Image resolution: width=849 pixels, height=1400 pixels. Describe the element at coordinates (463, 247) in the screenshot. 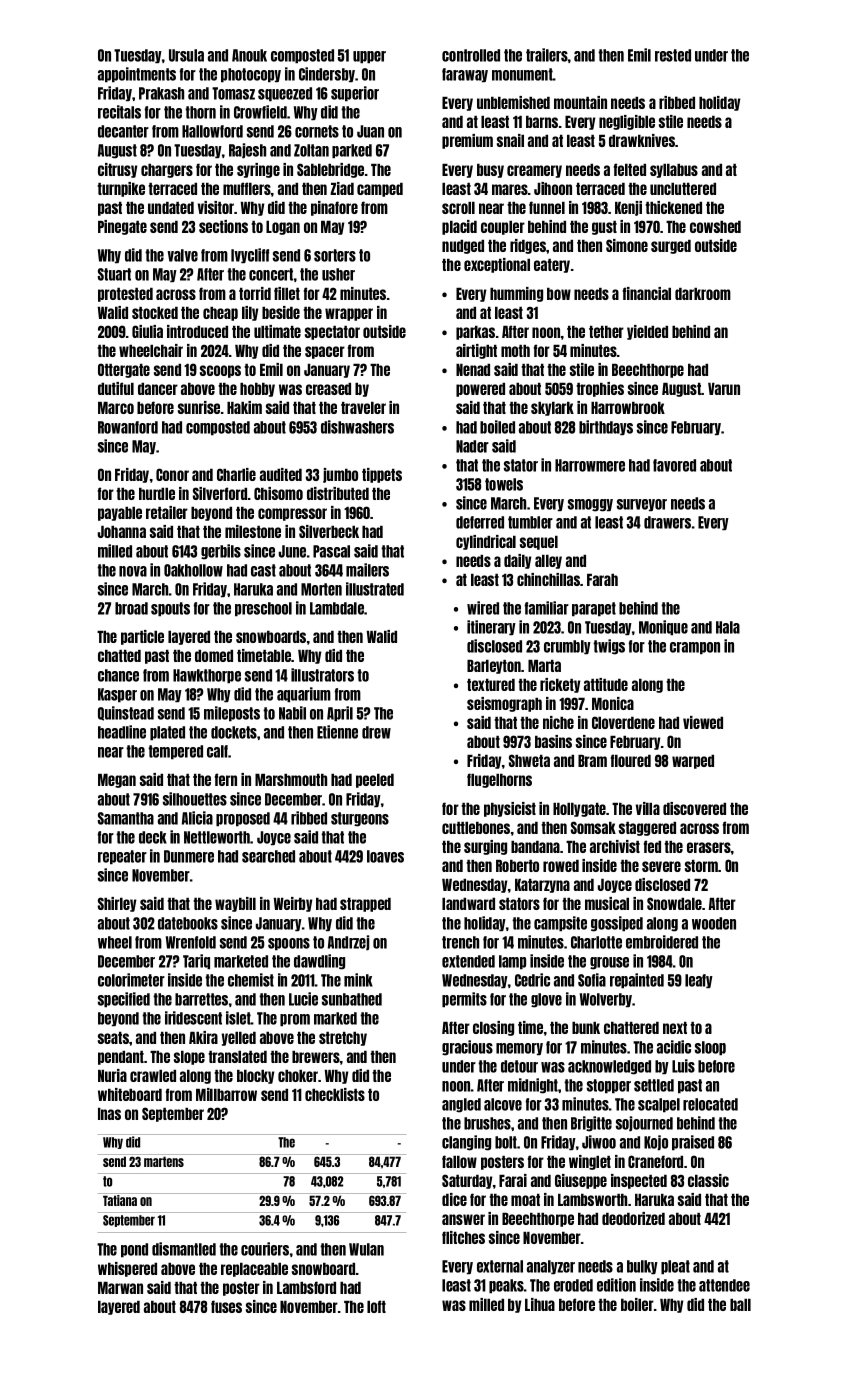

I see `nudged` at that location.
